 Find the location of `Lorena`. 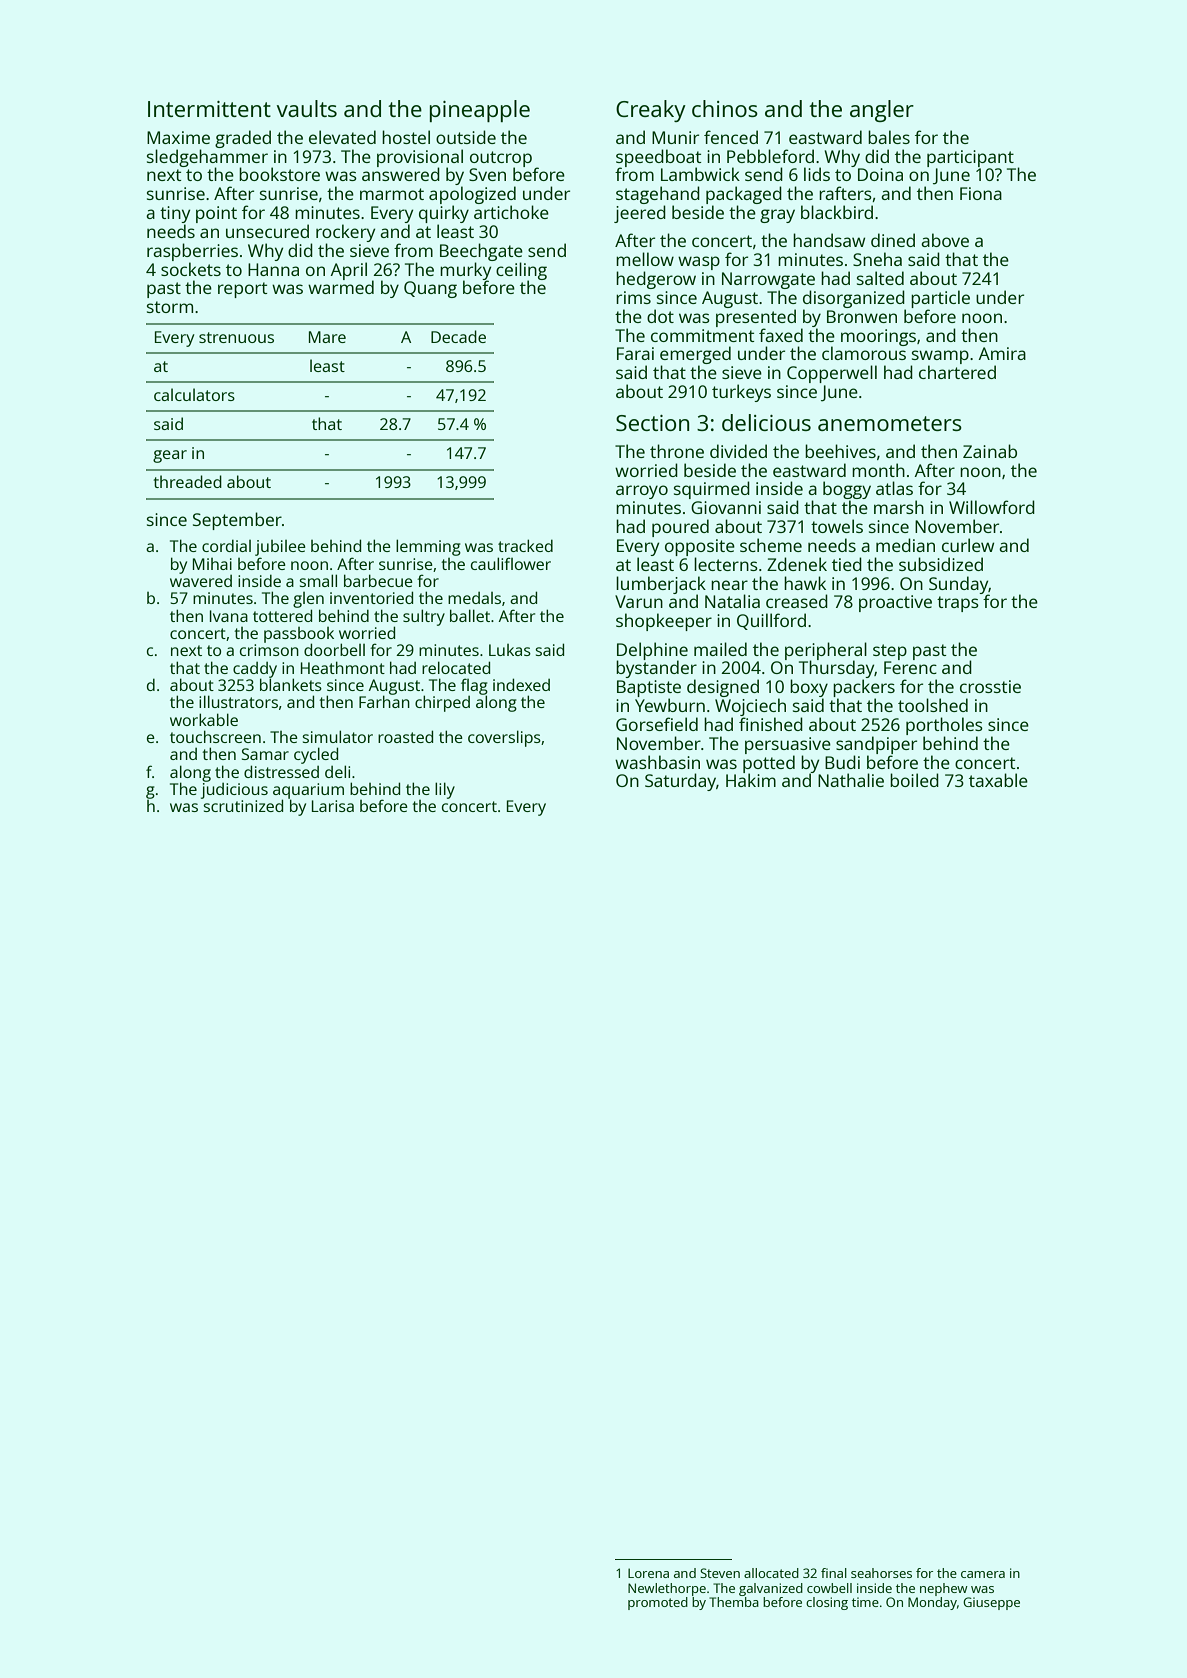

Lorena is located at coordinates (648, 1573).
